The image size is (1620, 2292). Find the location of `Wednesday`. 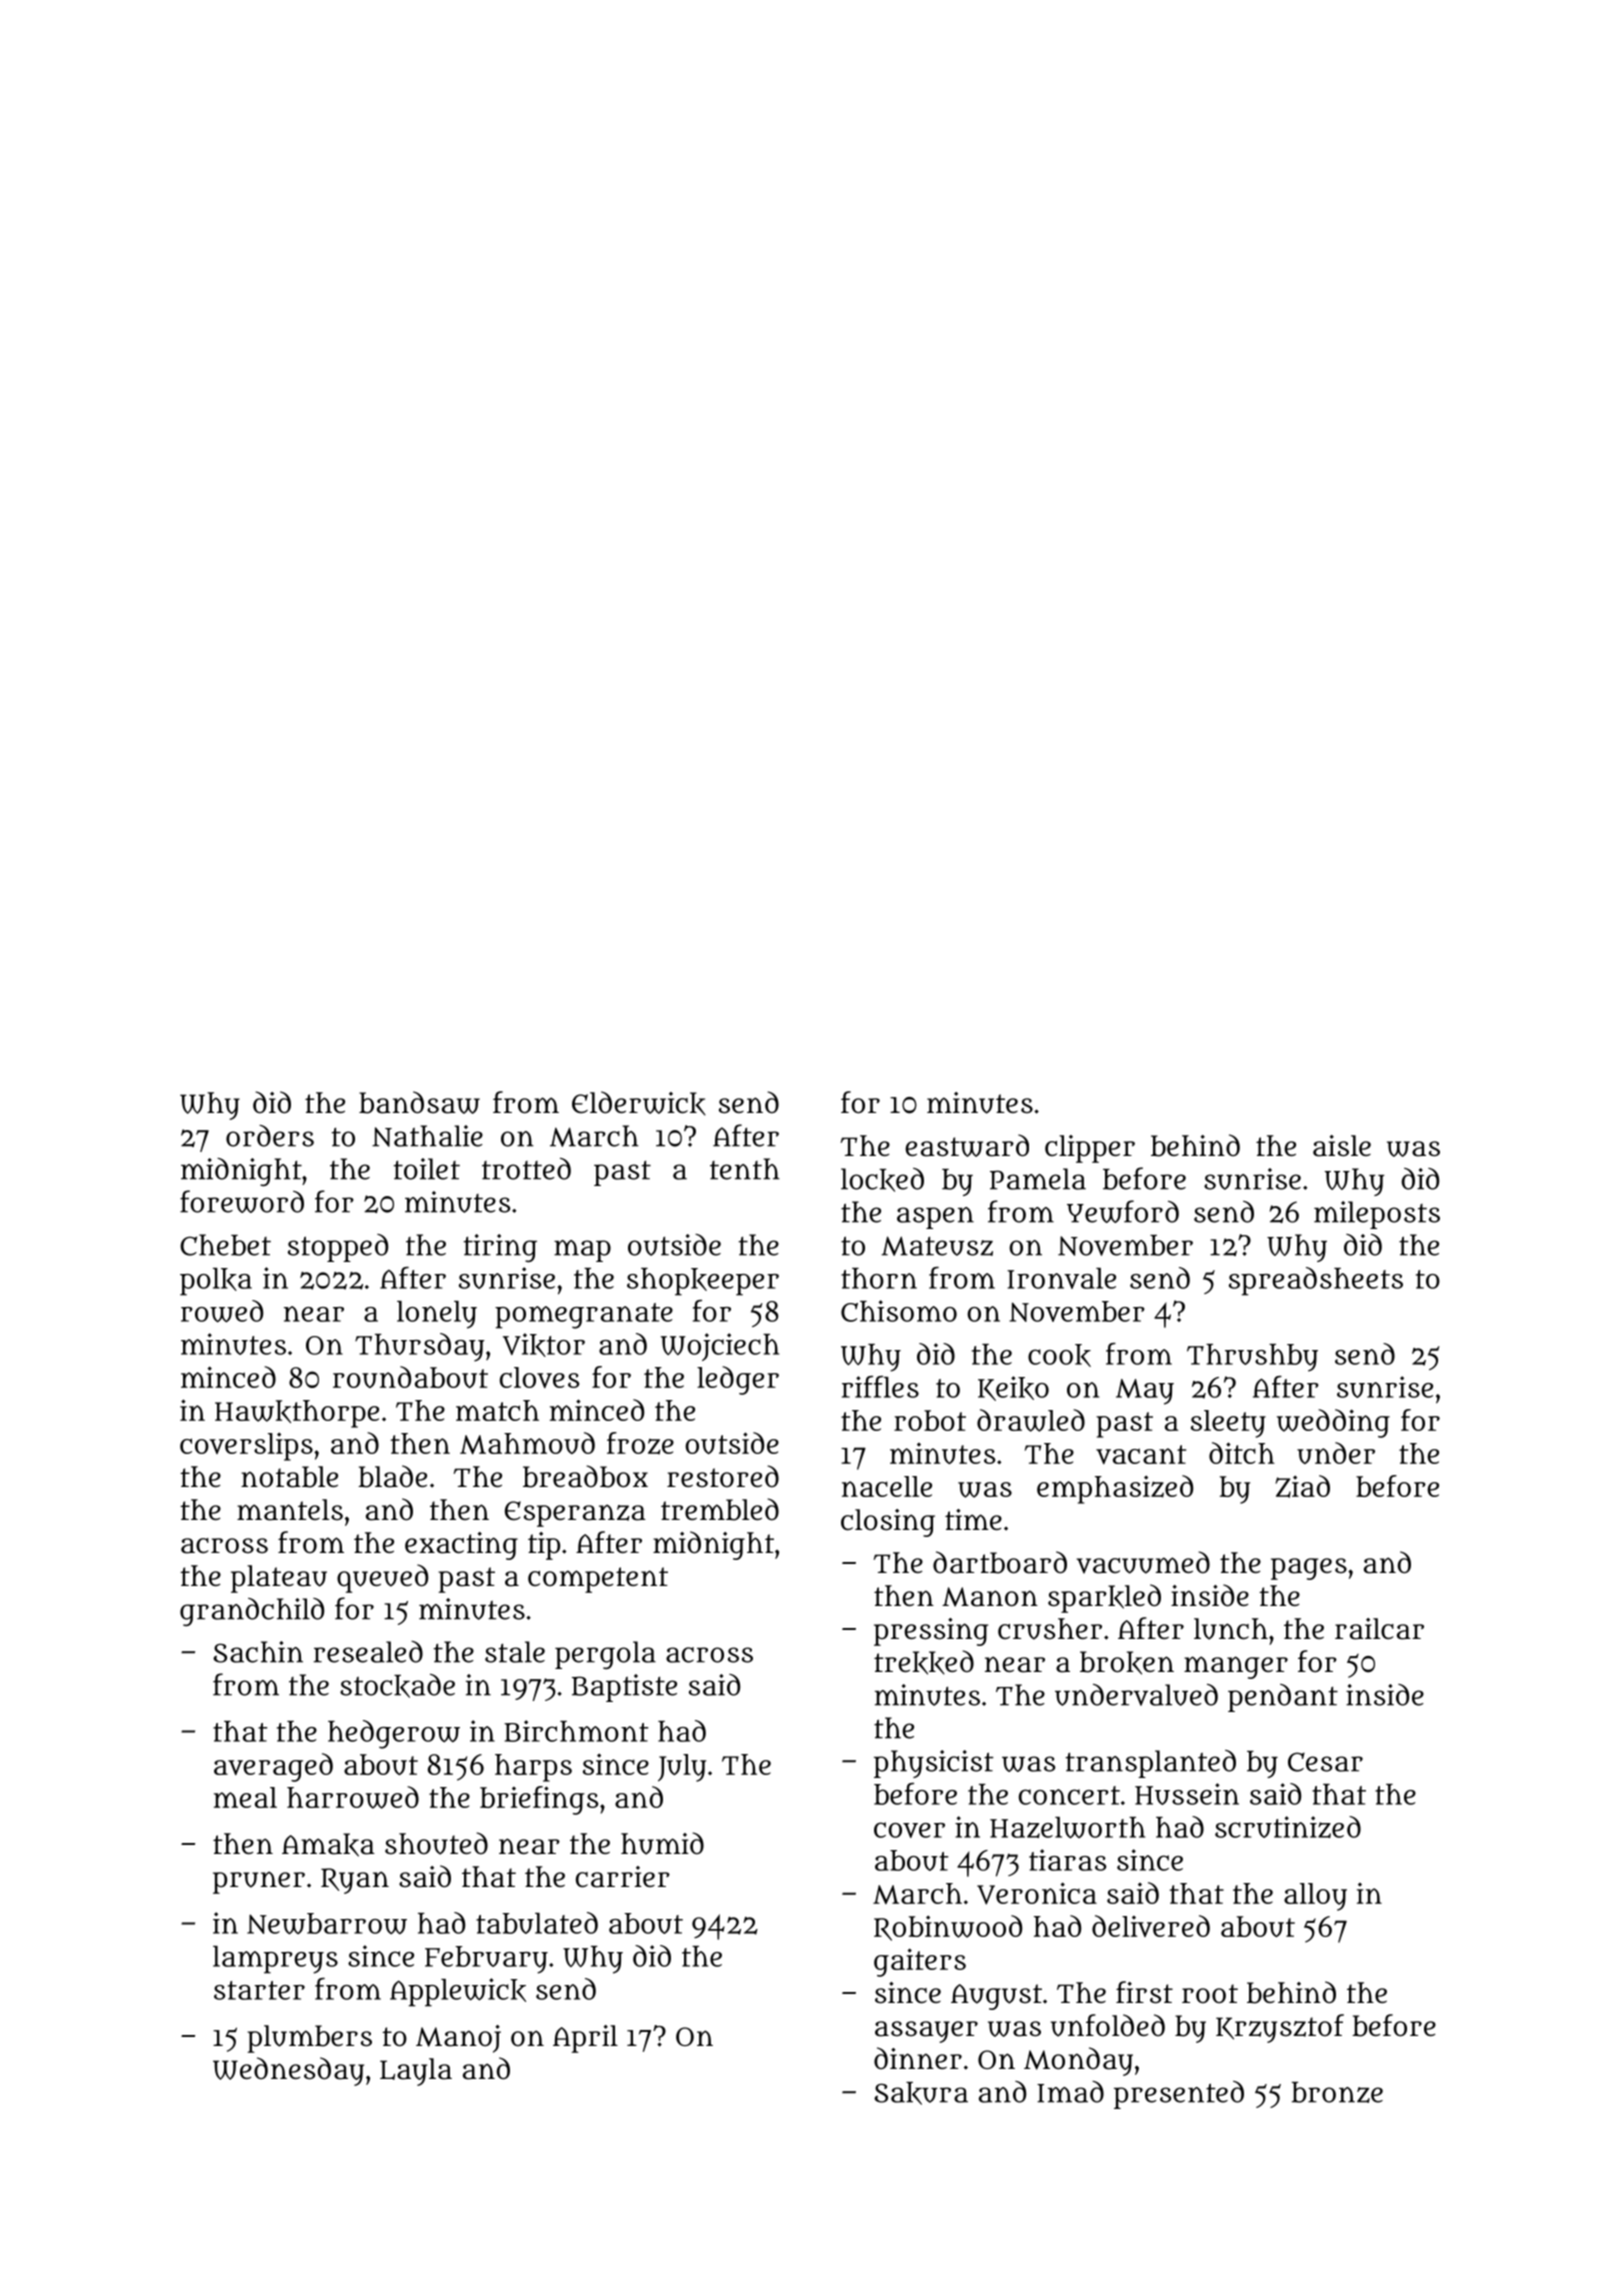

Wednesday is located at coordinates (288, 2071).
